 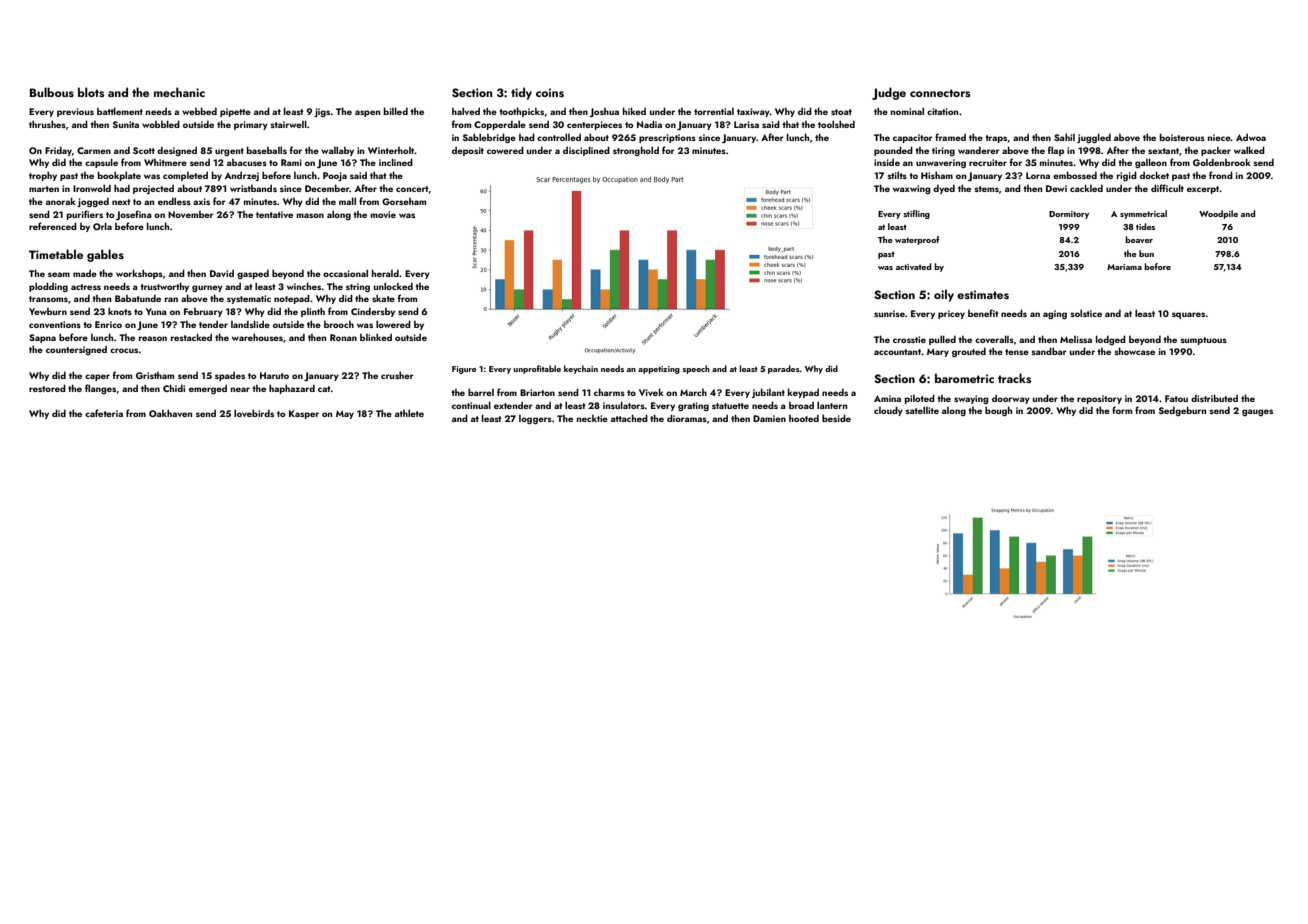 I want to click on abacuses, so click(x=247, y=162).
